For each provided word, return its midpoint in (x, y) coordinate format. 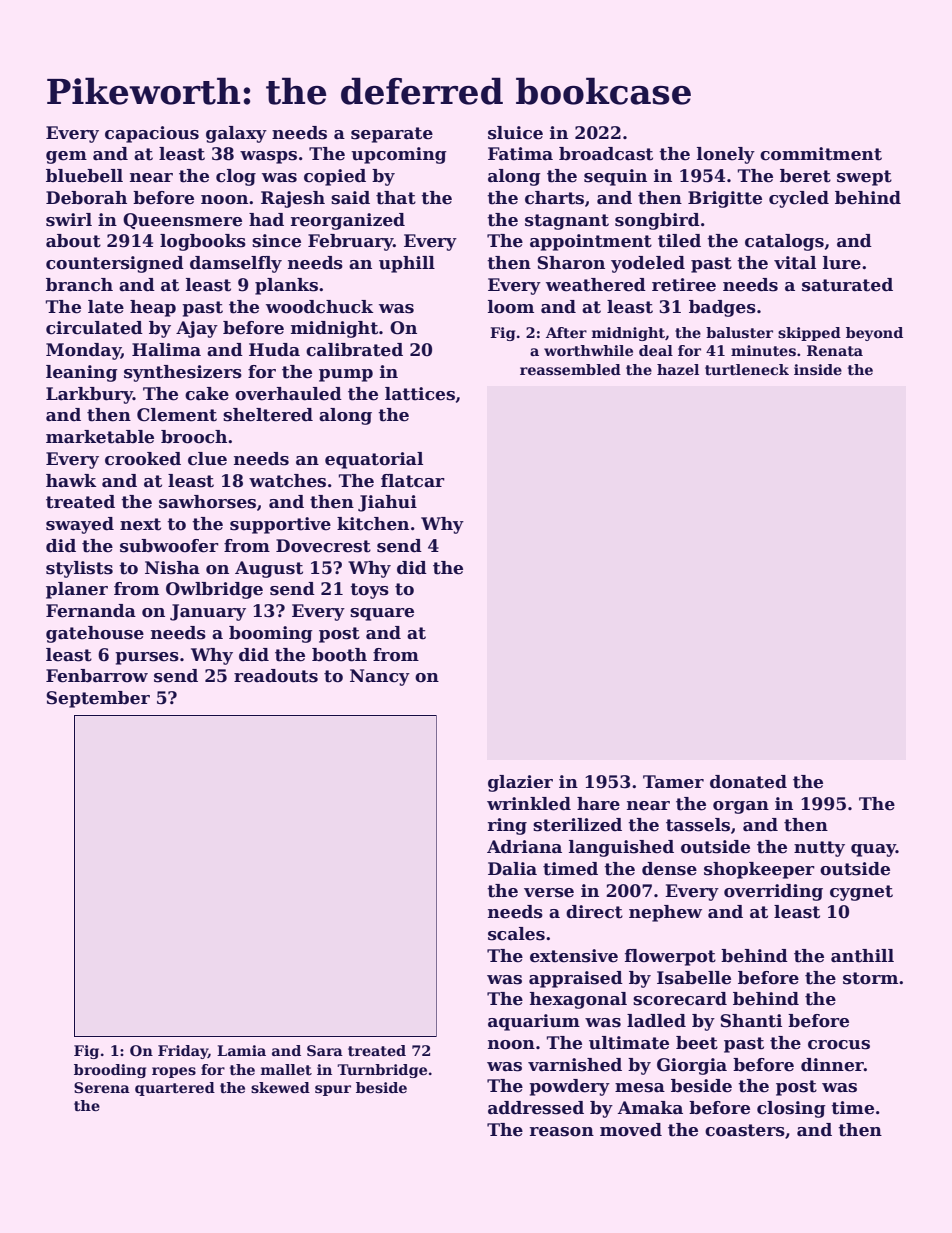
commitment (821, 154)
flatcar (413, 481)
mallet (286, 1069)
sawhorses (207, 502)
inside (818, 369)
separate (392, 135)
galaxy (236, 134)
